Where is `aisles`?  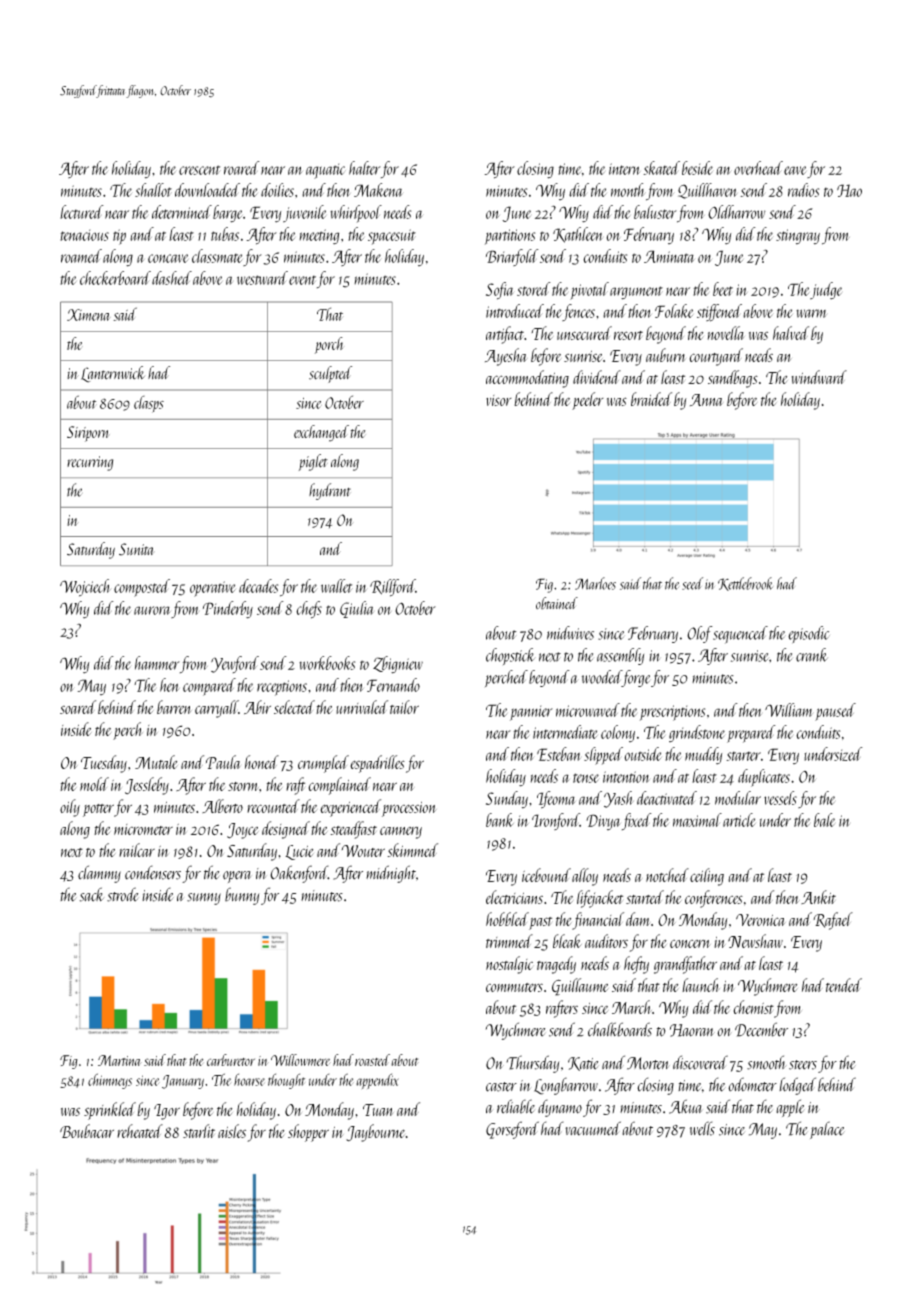 aisles is located at coordinates (232, 1131).
